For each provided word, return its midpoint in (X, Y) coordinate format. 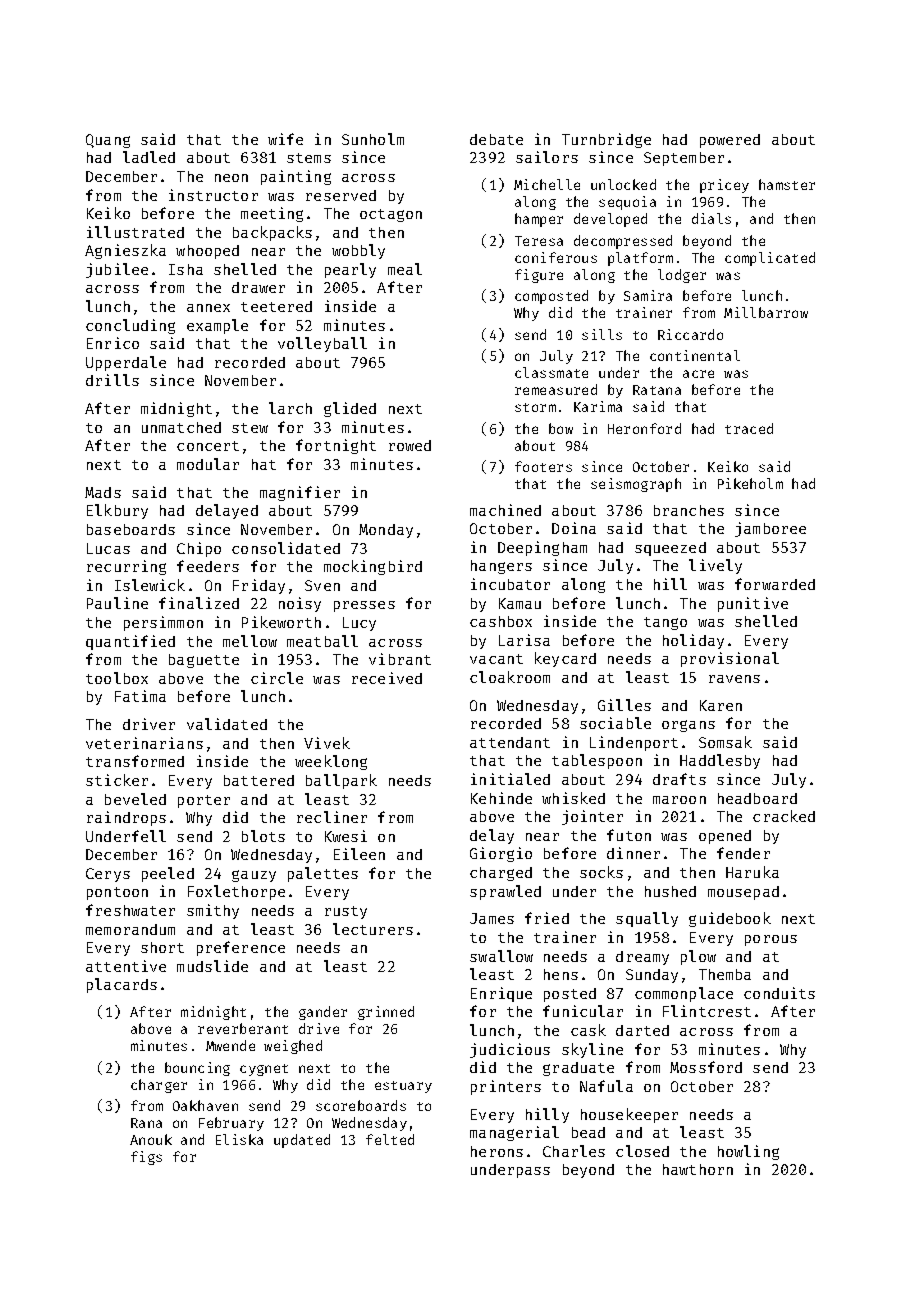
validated (227, 724)
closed (642, 1151)
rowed (410, 445)
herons (497, 1151)
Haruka (752, 872)
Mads (103, 492)
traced (749, 428)
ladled (149, 157)
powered (730, 141)
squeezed (670, 549)
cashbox (501, 621)
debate (496, 139)
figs (146, 1158)
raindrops (126, 818)
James (492, 918)
